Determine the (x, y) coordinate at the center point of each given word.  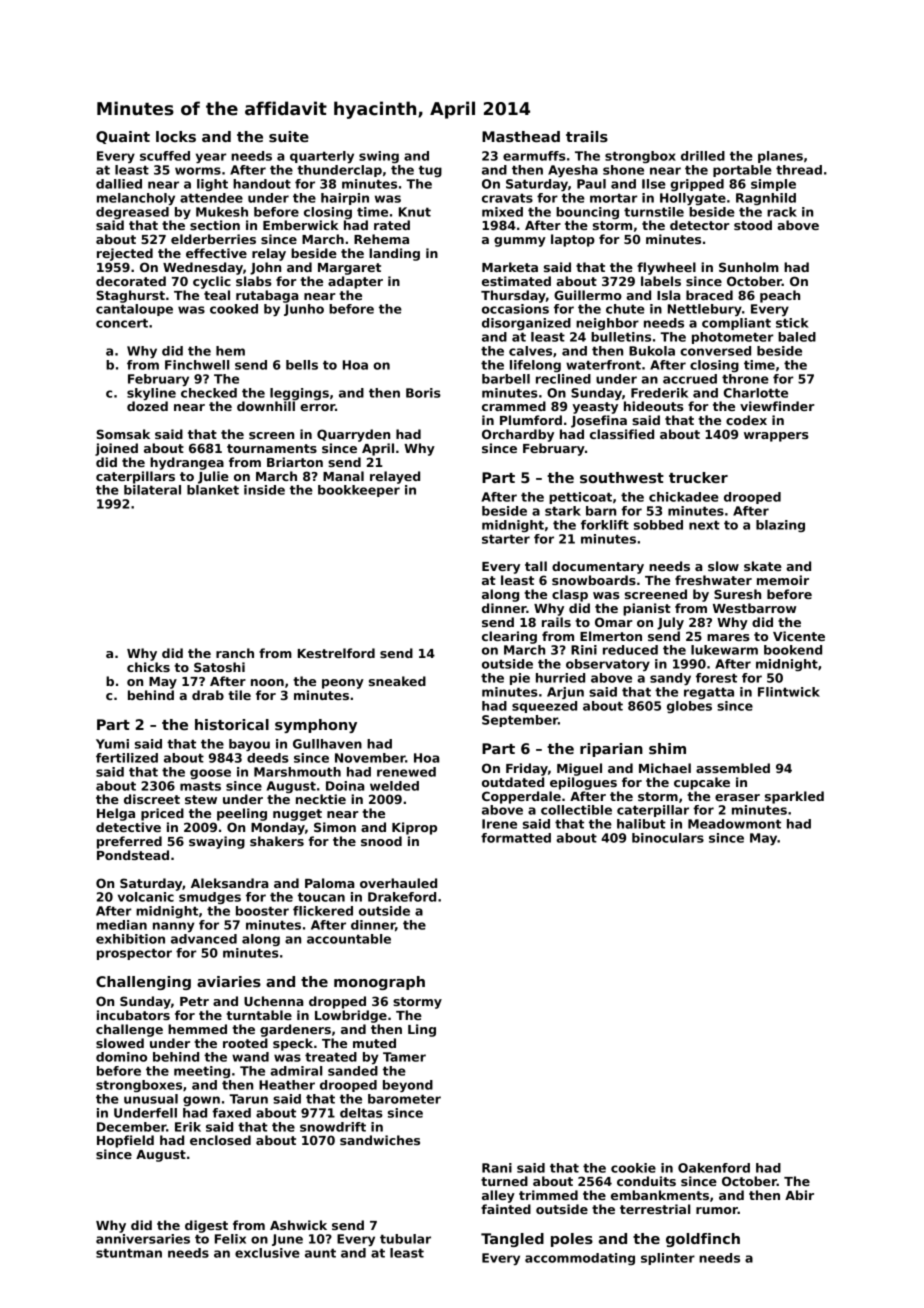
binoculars (668, 838)
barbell (506, 379)
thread (799, 170)
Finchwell (197, 365)
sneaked (397, 681)
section (215, 225)
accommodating (580, 1259)
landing (394, 254)
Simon (335, 827)
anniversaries (143, 1239)
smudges (210, 898)
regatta (709, 693)
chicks (148, 667)
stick (792, 323)
